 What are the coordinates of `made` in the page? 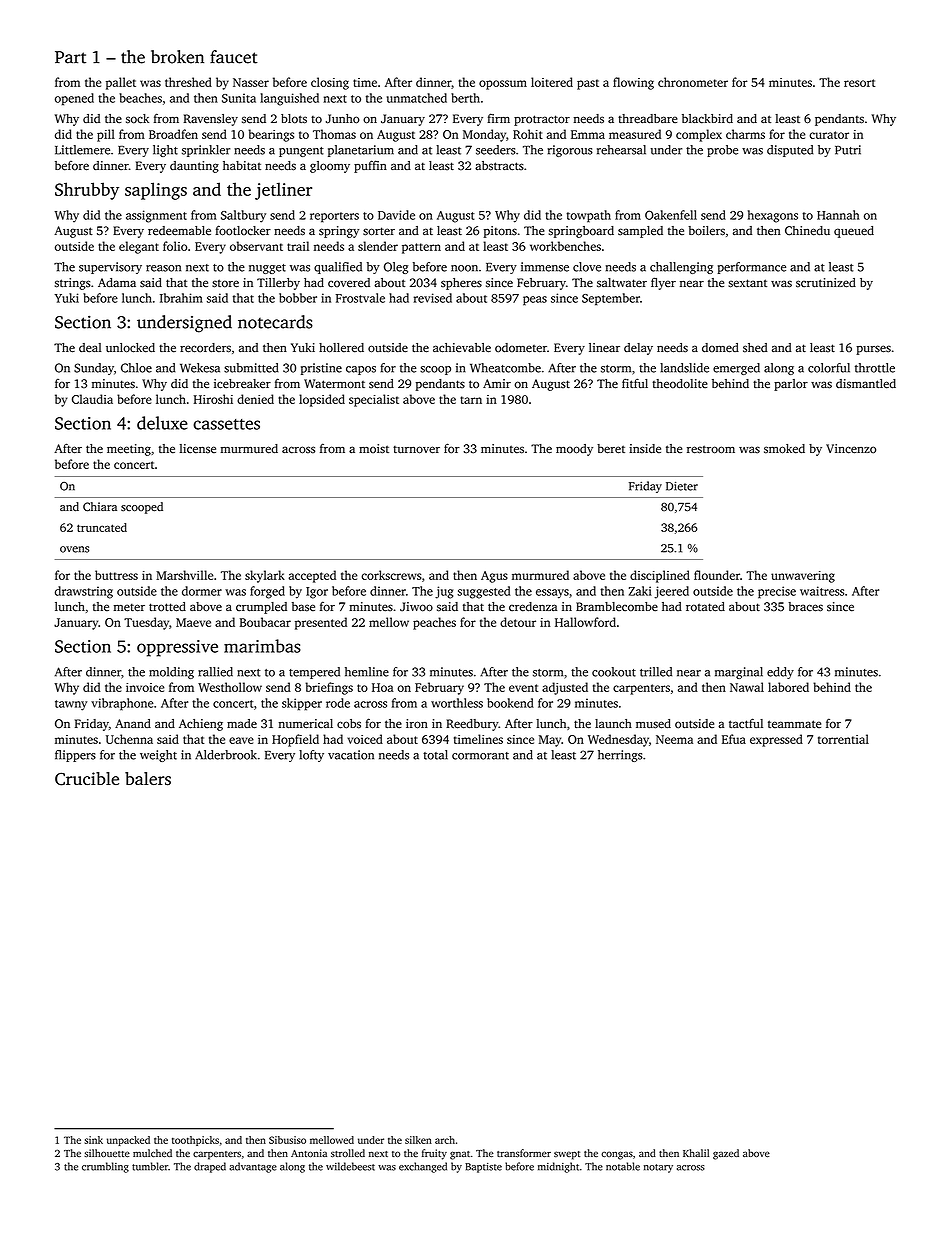 It's located at (242, 724).
